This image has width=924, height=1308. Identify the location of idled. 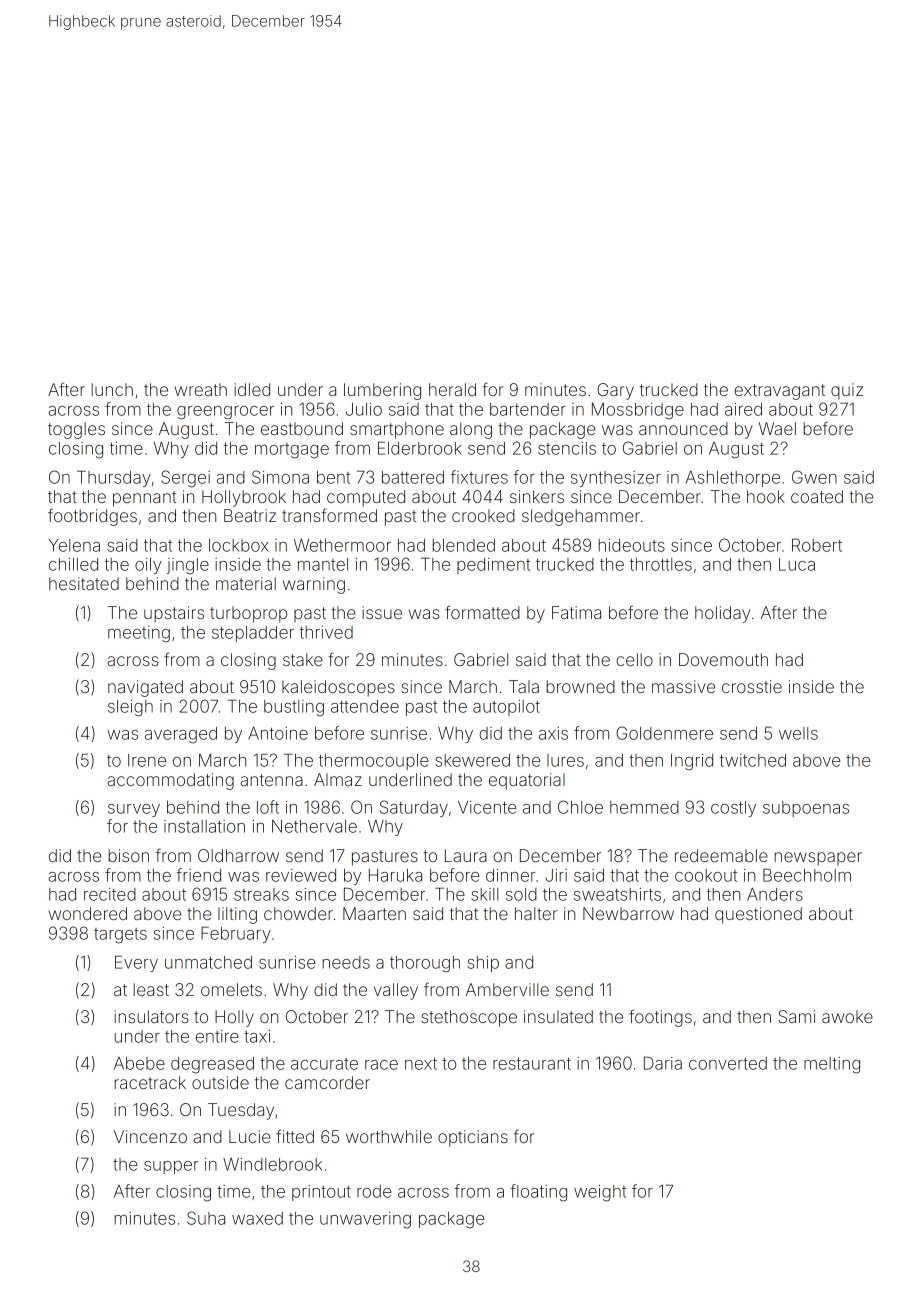
(252, 389).
